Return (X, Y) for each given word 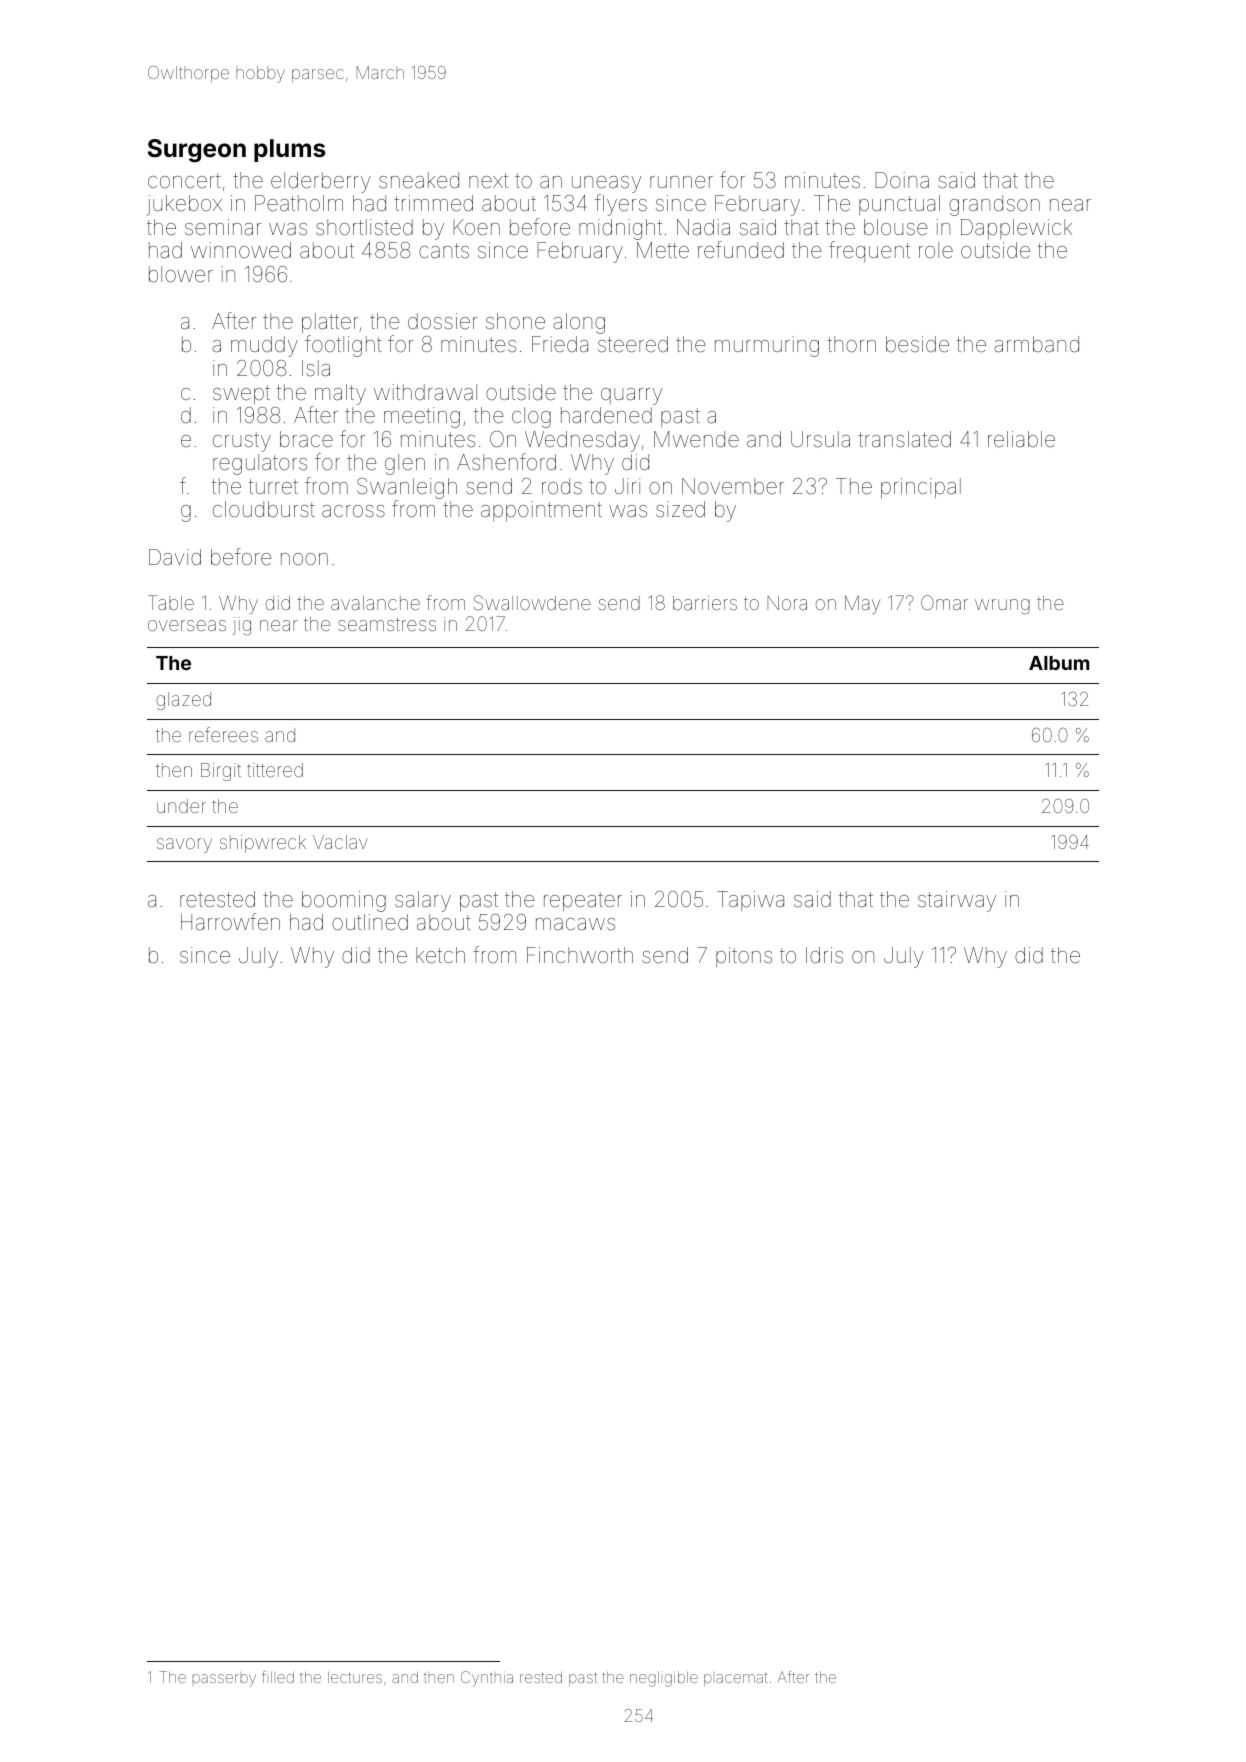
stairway (957, 901)
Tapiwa (750, 901)
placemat (736, 1679)
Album (1059, 663)
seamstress (387, 624)
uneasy (606, 184)
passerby (224, 1680)
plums (289, 150)
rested (541, 1677)
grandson (994, 205)
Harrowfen (230, 922)
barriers (705, 603)
